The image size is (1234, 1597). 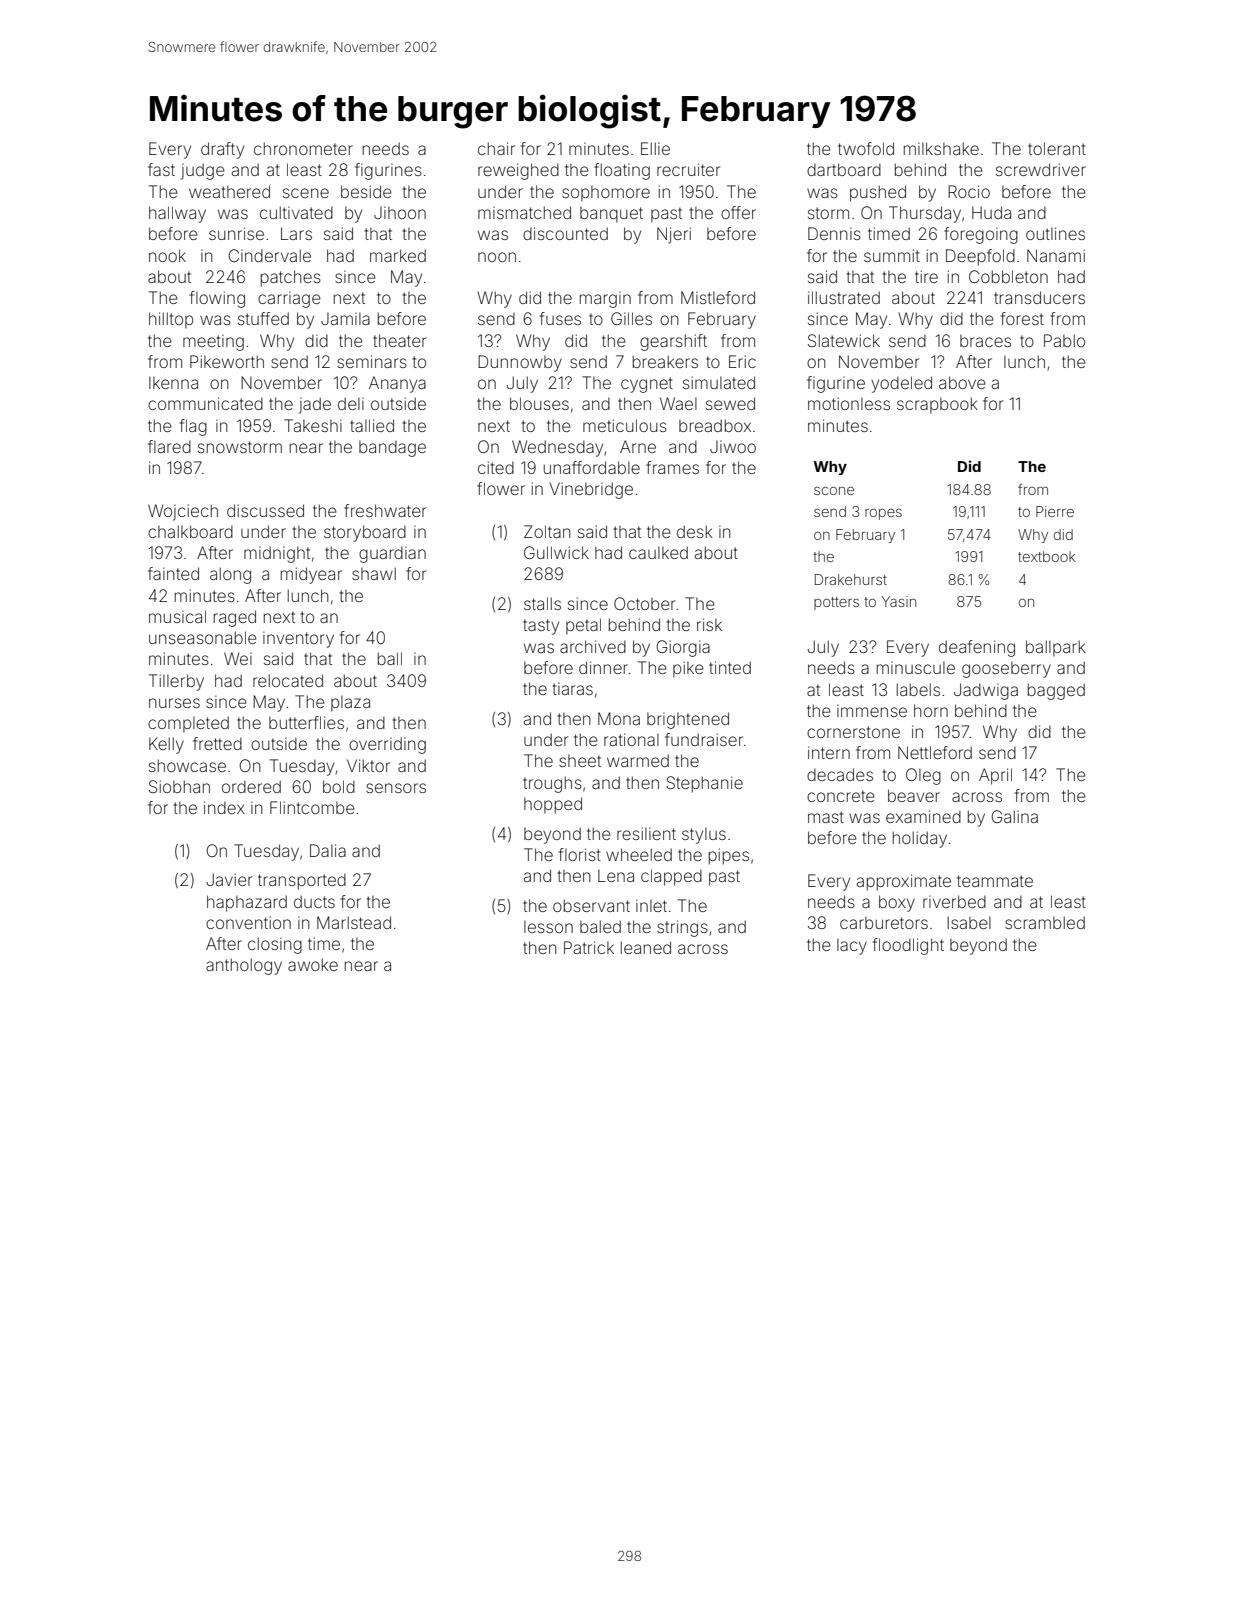 I want to click on seminars, so click(x=372, y=361).
